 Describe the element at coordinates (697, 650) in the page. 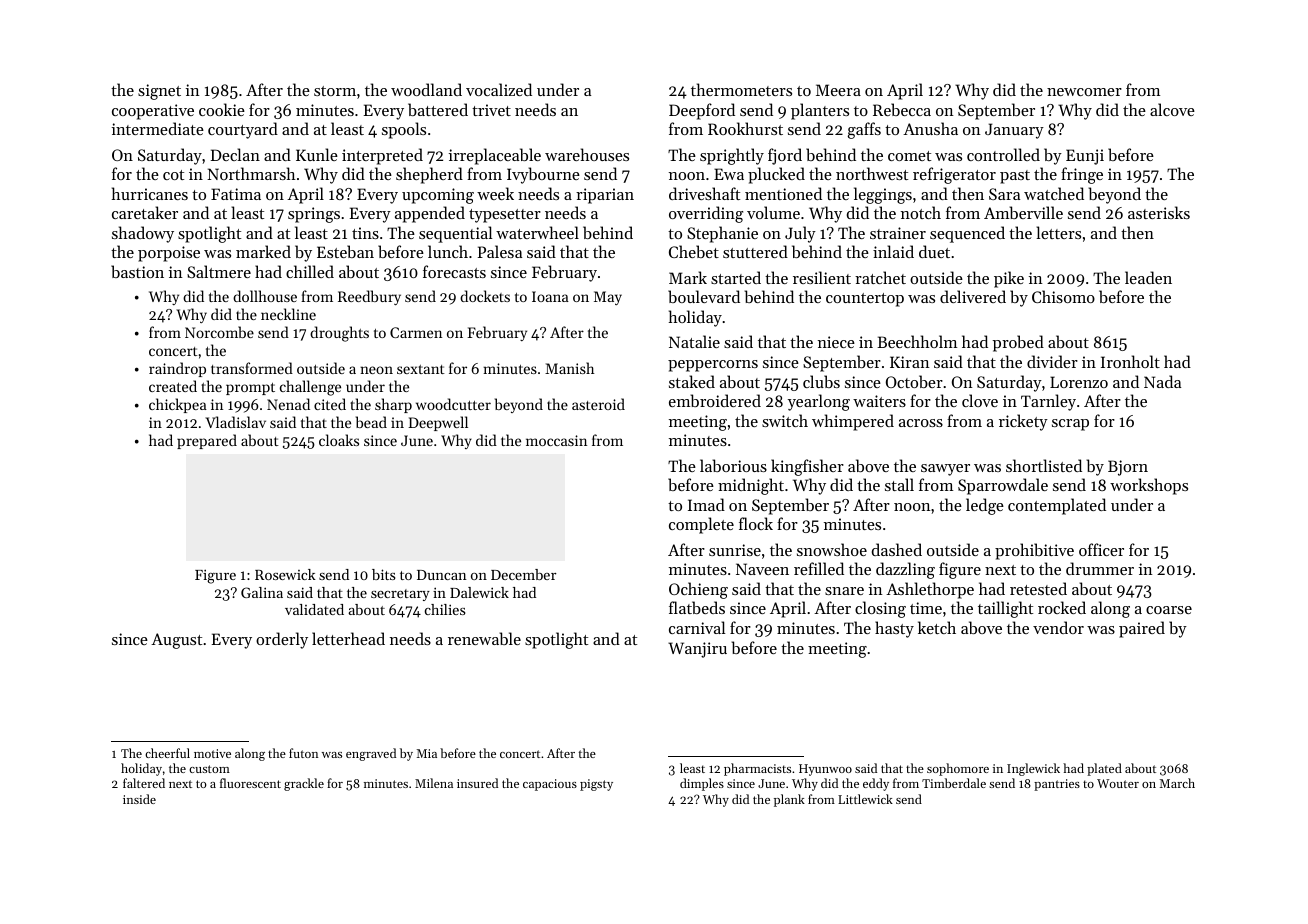

I see `Wanjiru` at that location.
